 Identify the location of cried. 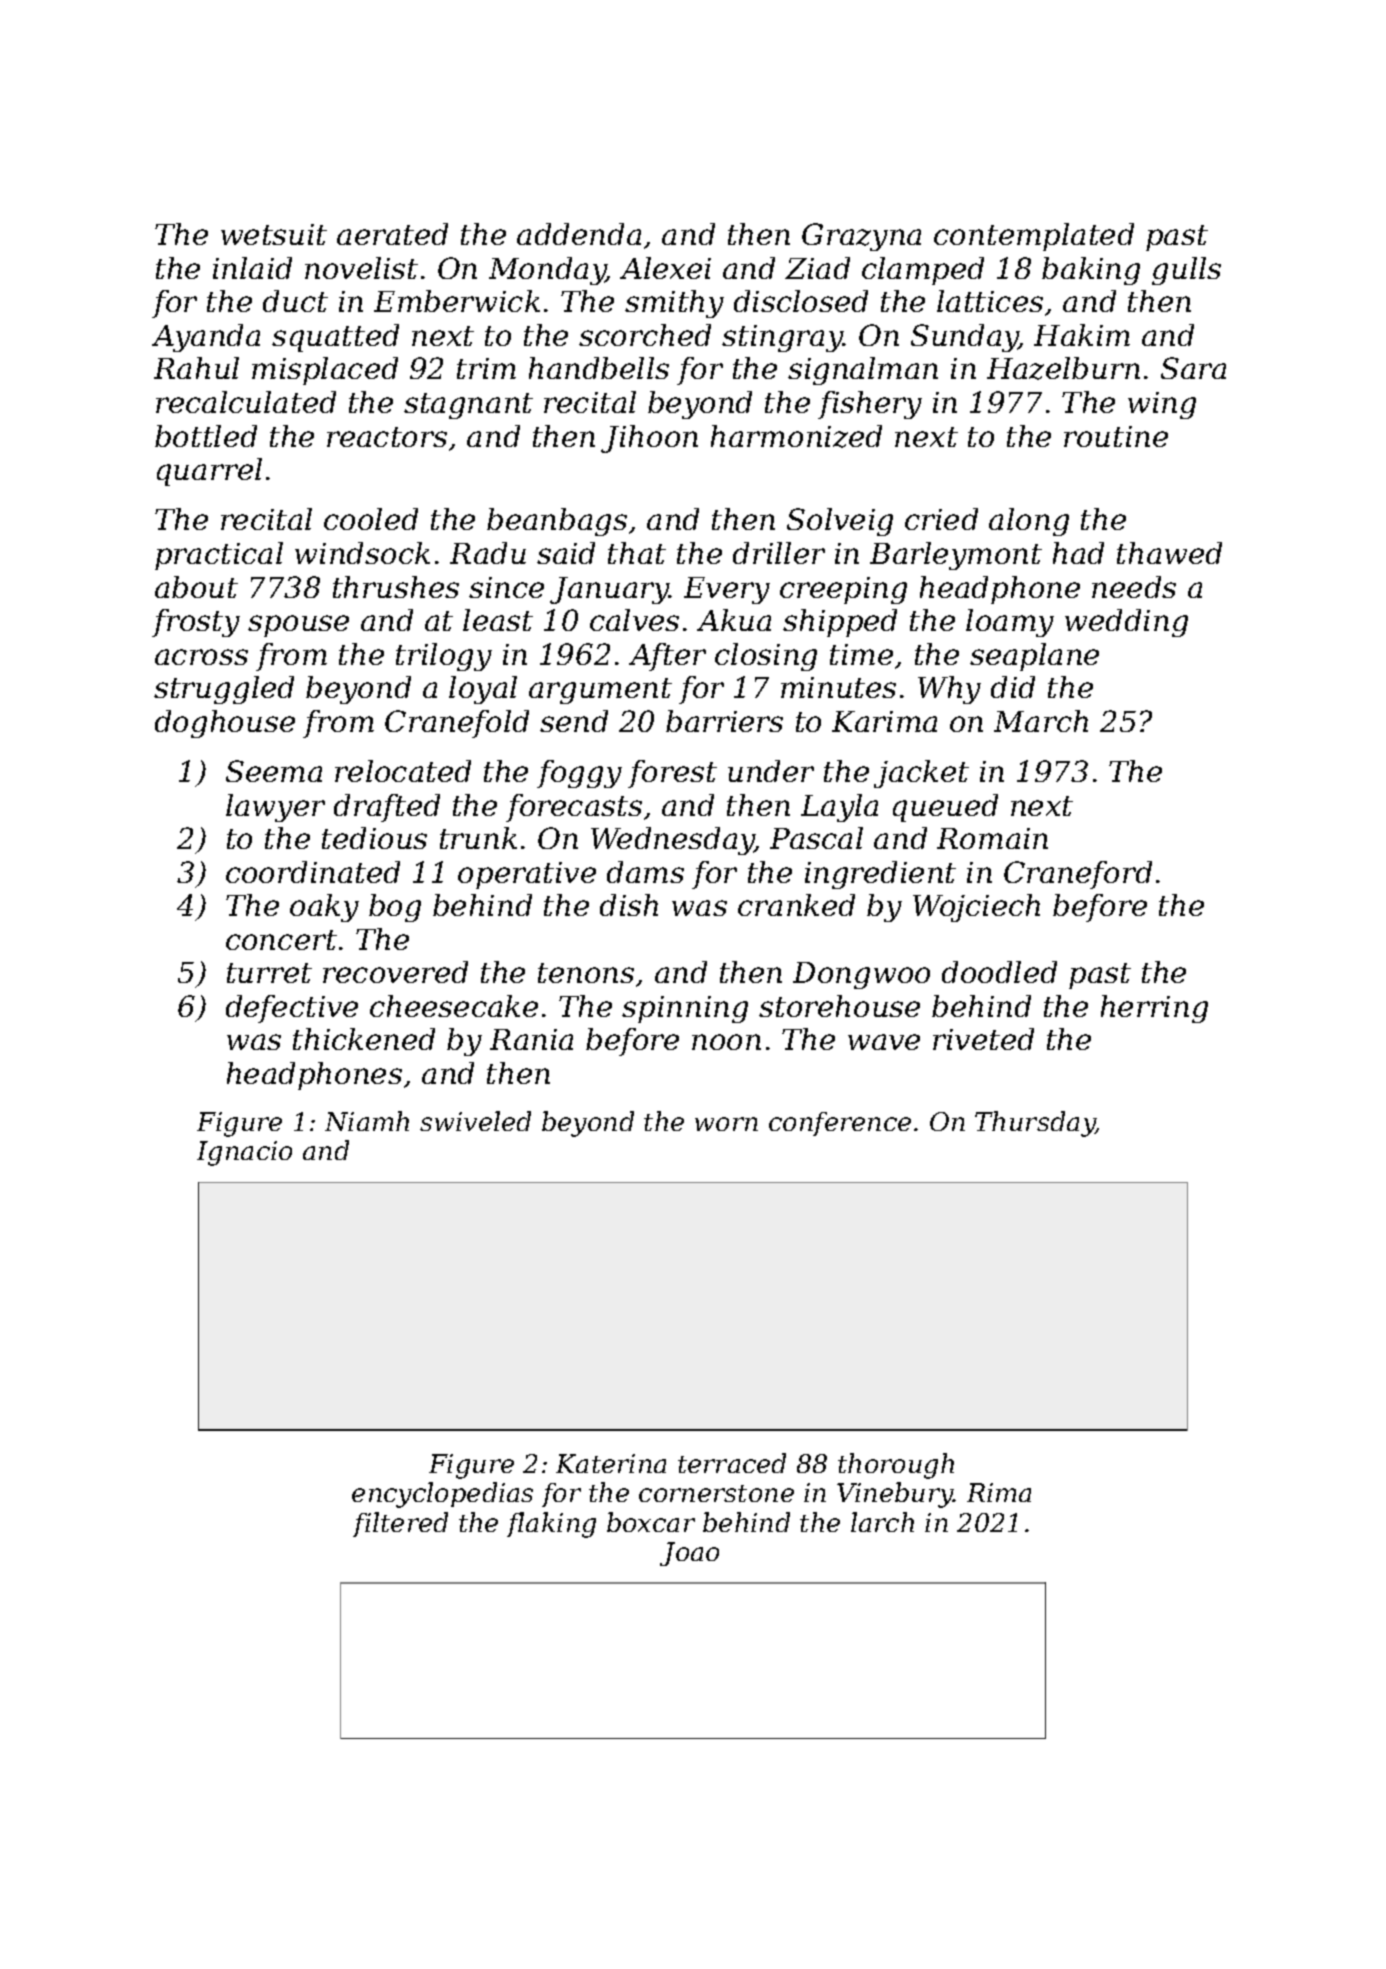
(941, 519).
